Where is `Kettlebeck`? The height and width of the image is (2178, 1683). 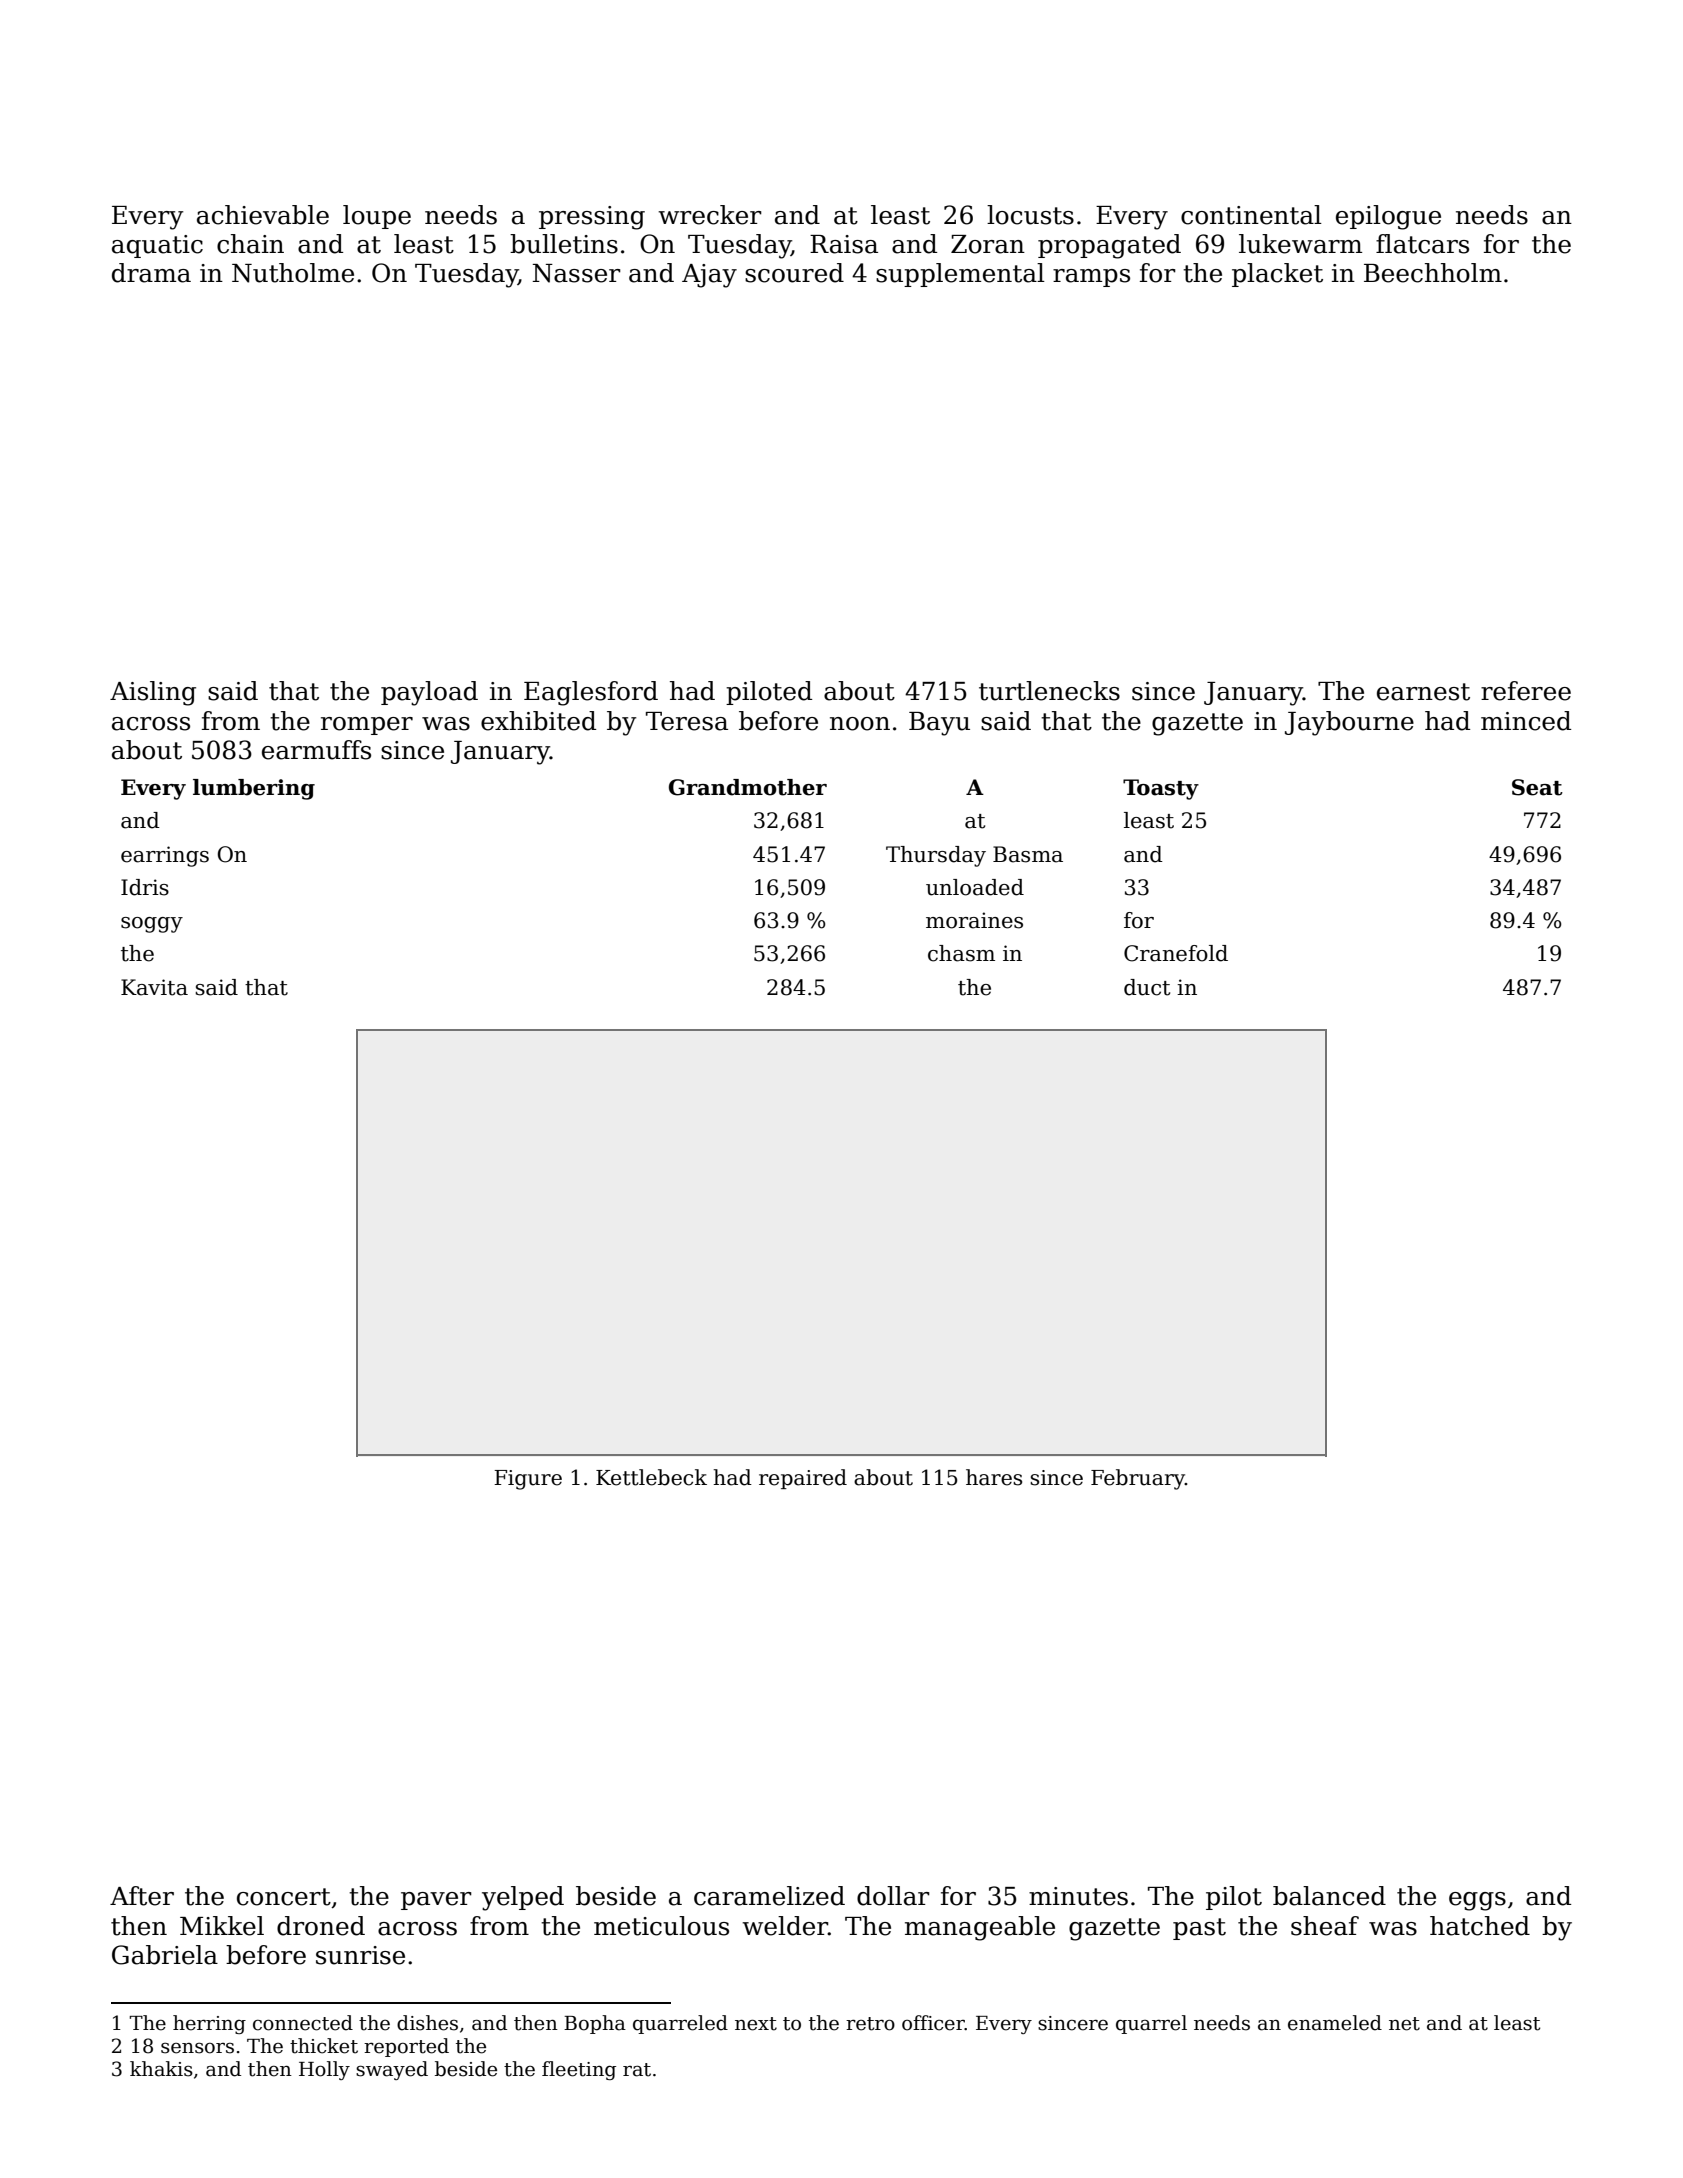 Kettlebeck is located at coordinates (651, 1477).
